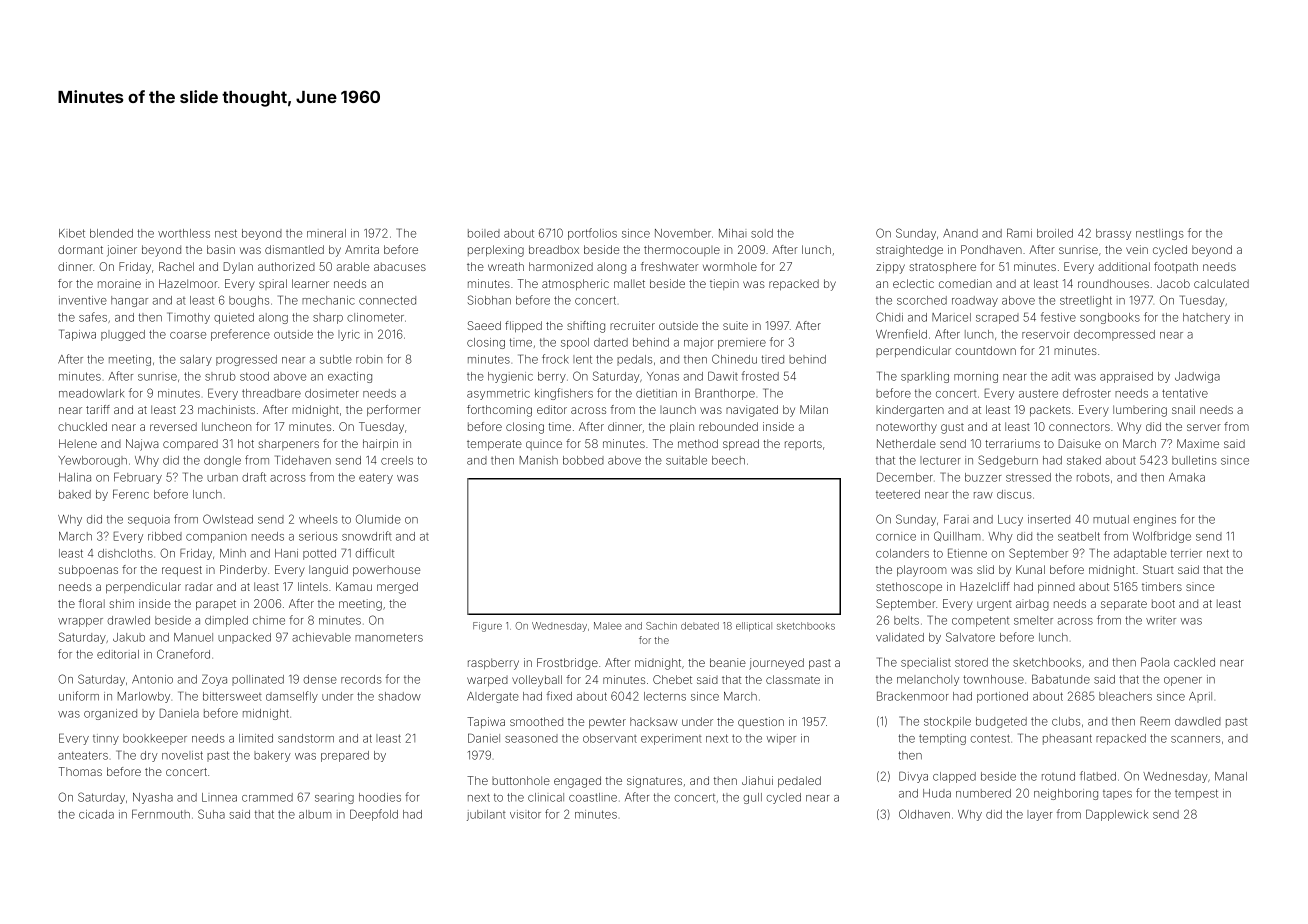 The width and height of the page is (1308, 924). I want to click on hot, so click(246, 443).
